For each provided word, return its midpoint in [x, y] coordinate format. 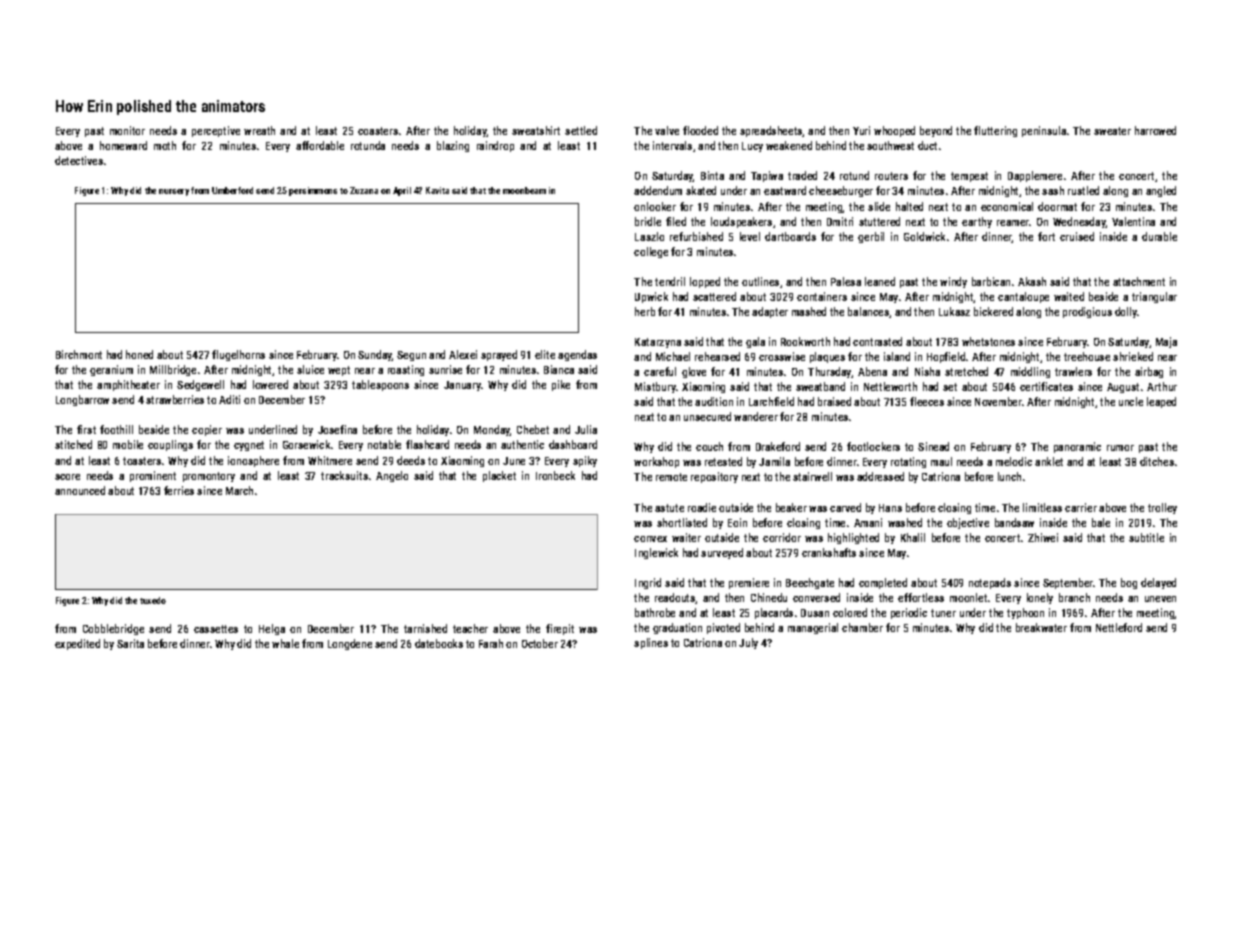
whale [285, 643]
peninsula [1044, 131]
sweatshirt [536, 130]
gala [755, 342]
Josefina [337, 429]
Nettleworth [890, 386]
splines [651, 643]
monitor [127, 130]
